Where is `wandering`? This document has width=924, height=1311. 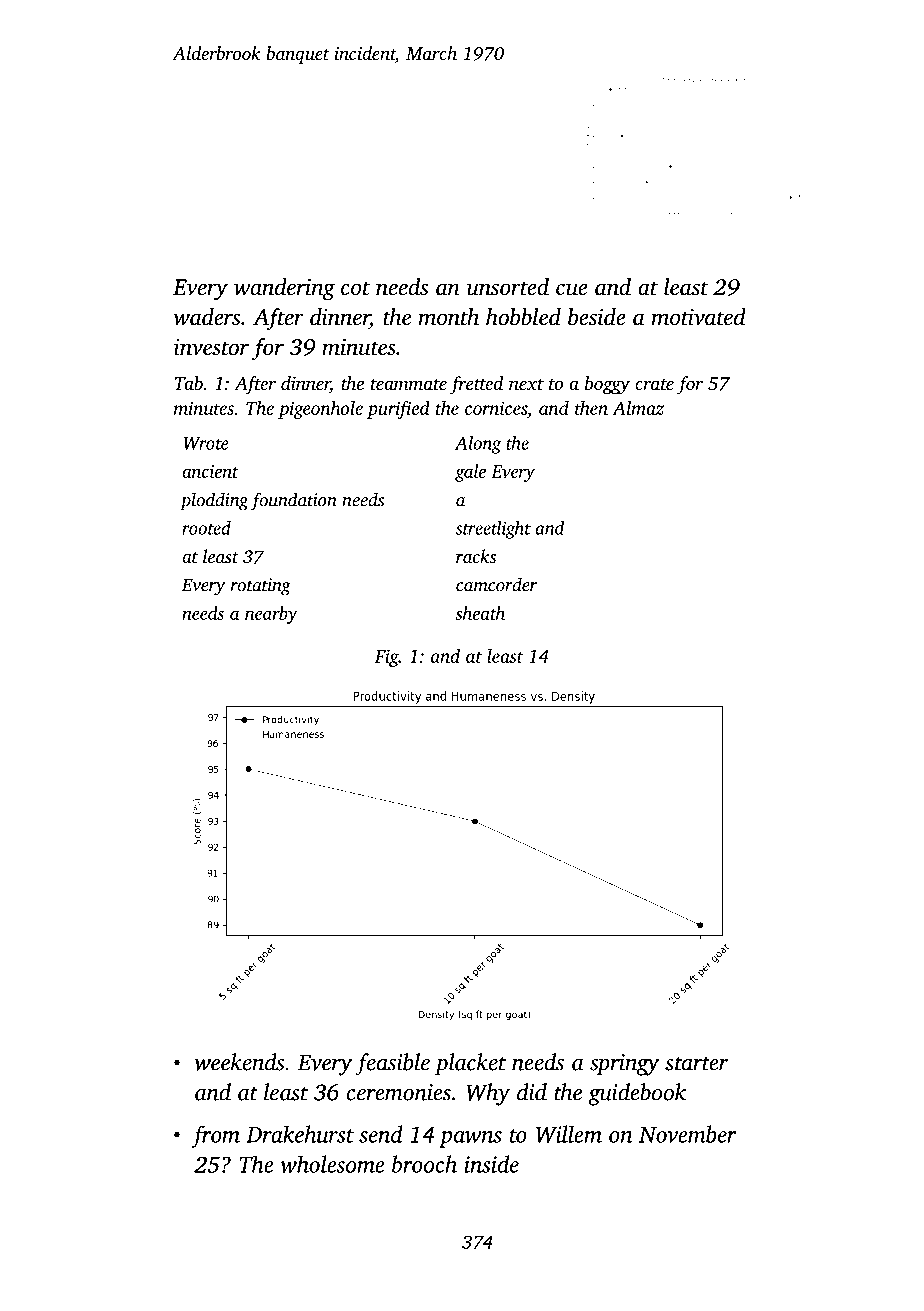 wandering is located at coordinates (284, 289).
